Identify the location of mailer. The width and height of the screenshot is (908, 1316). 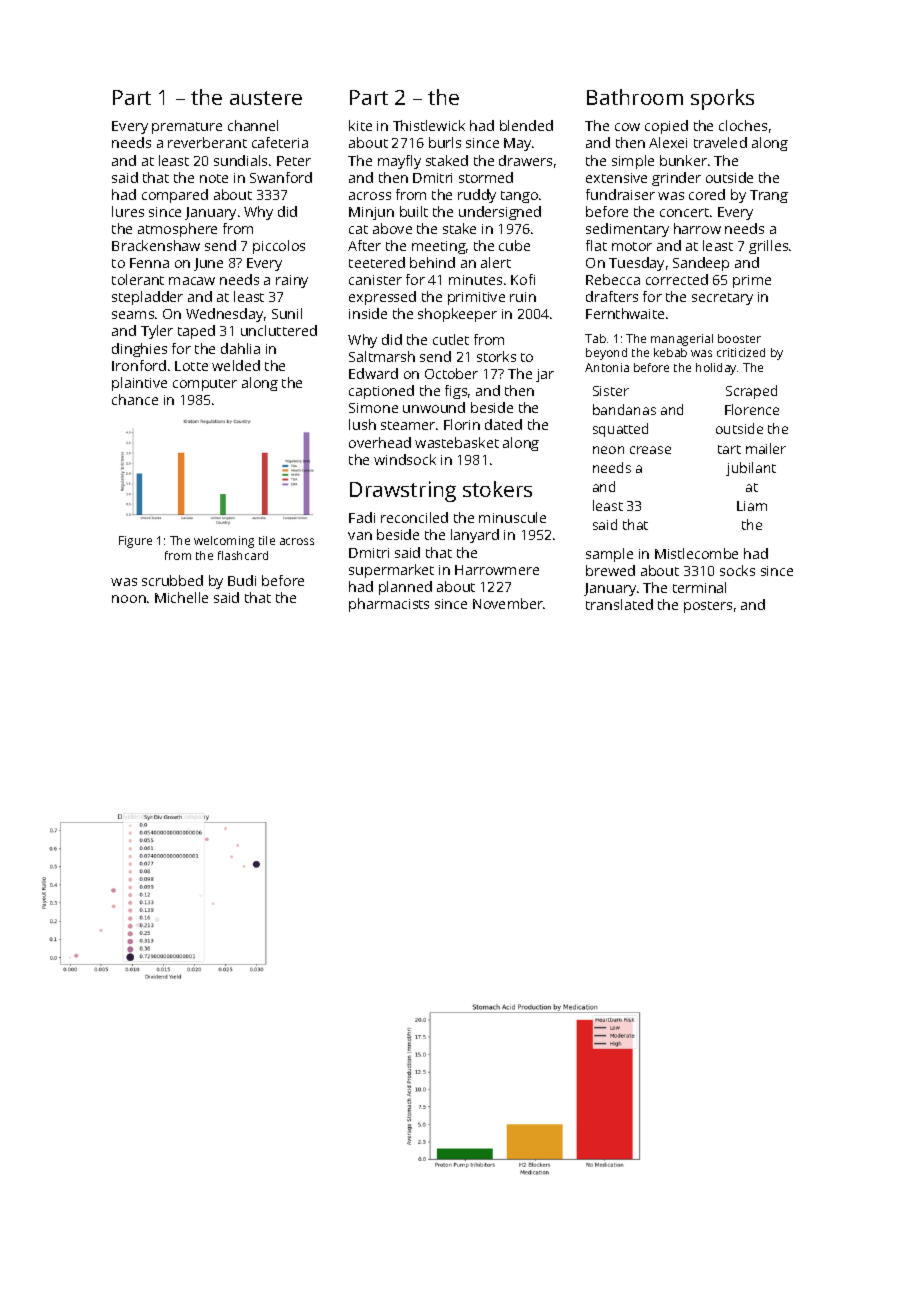
(766, 448).
